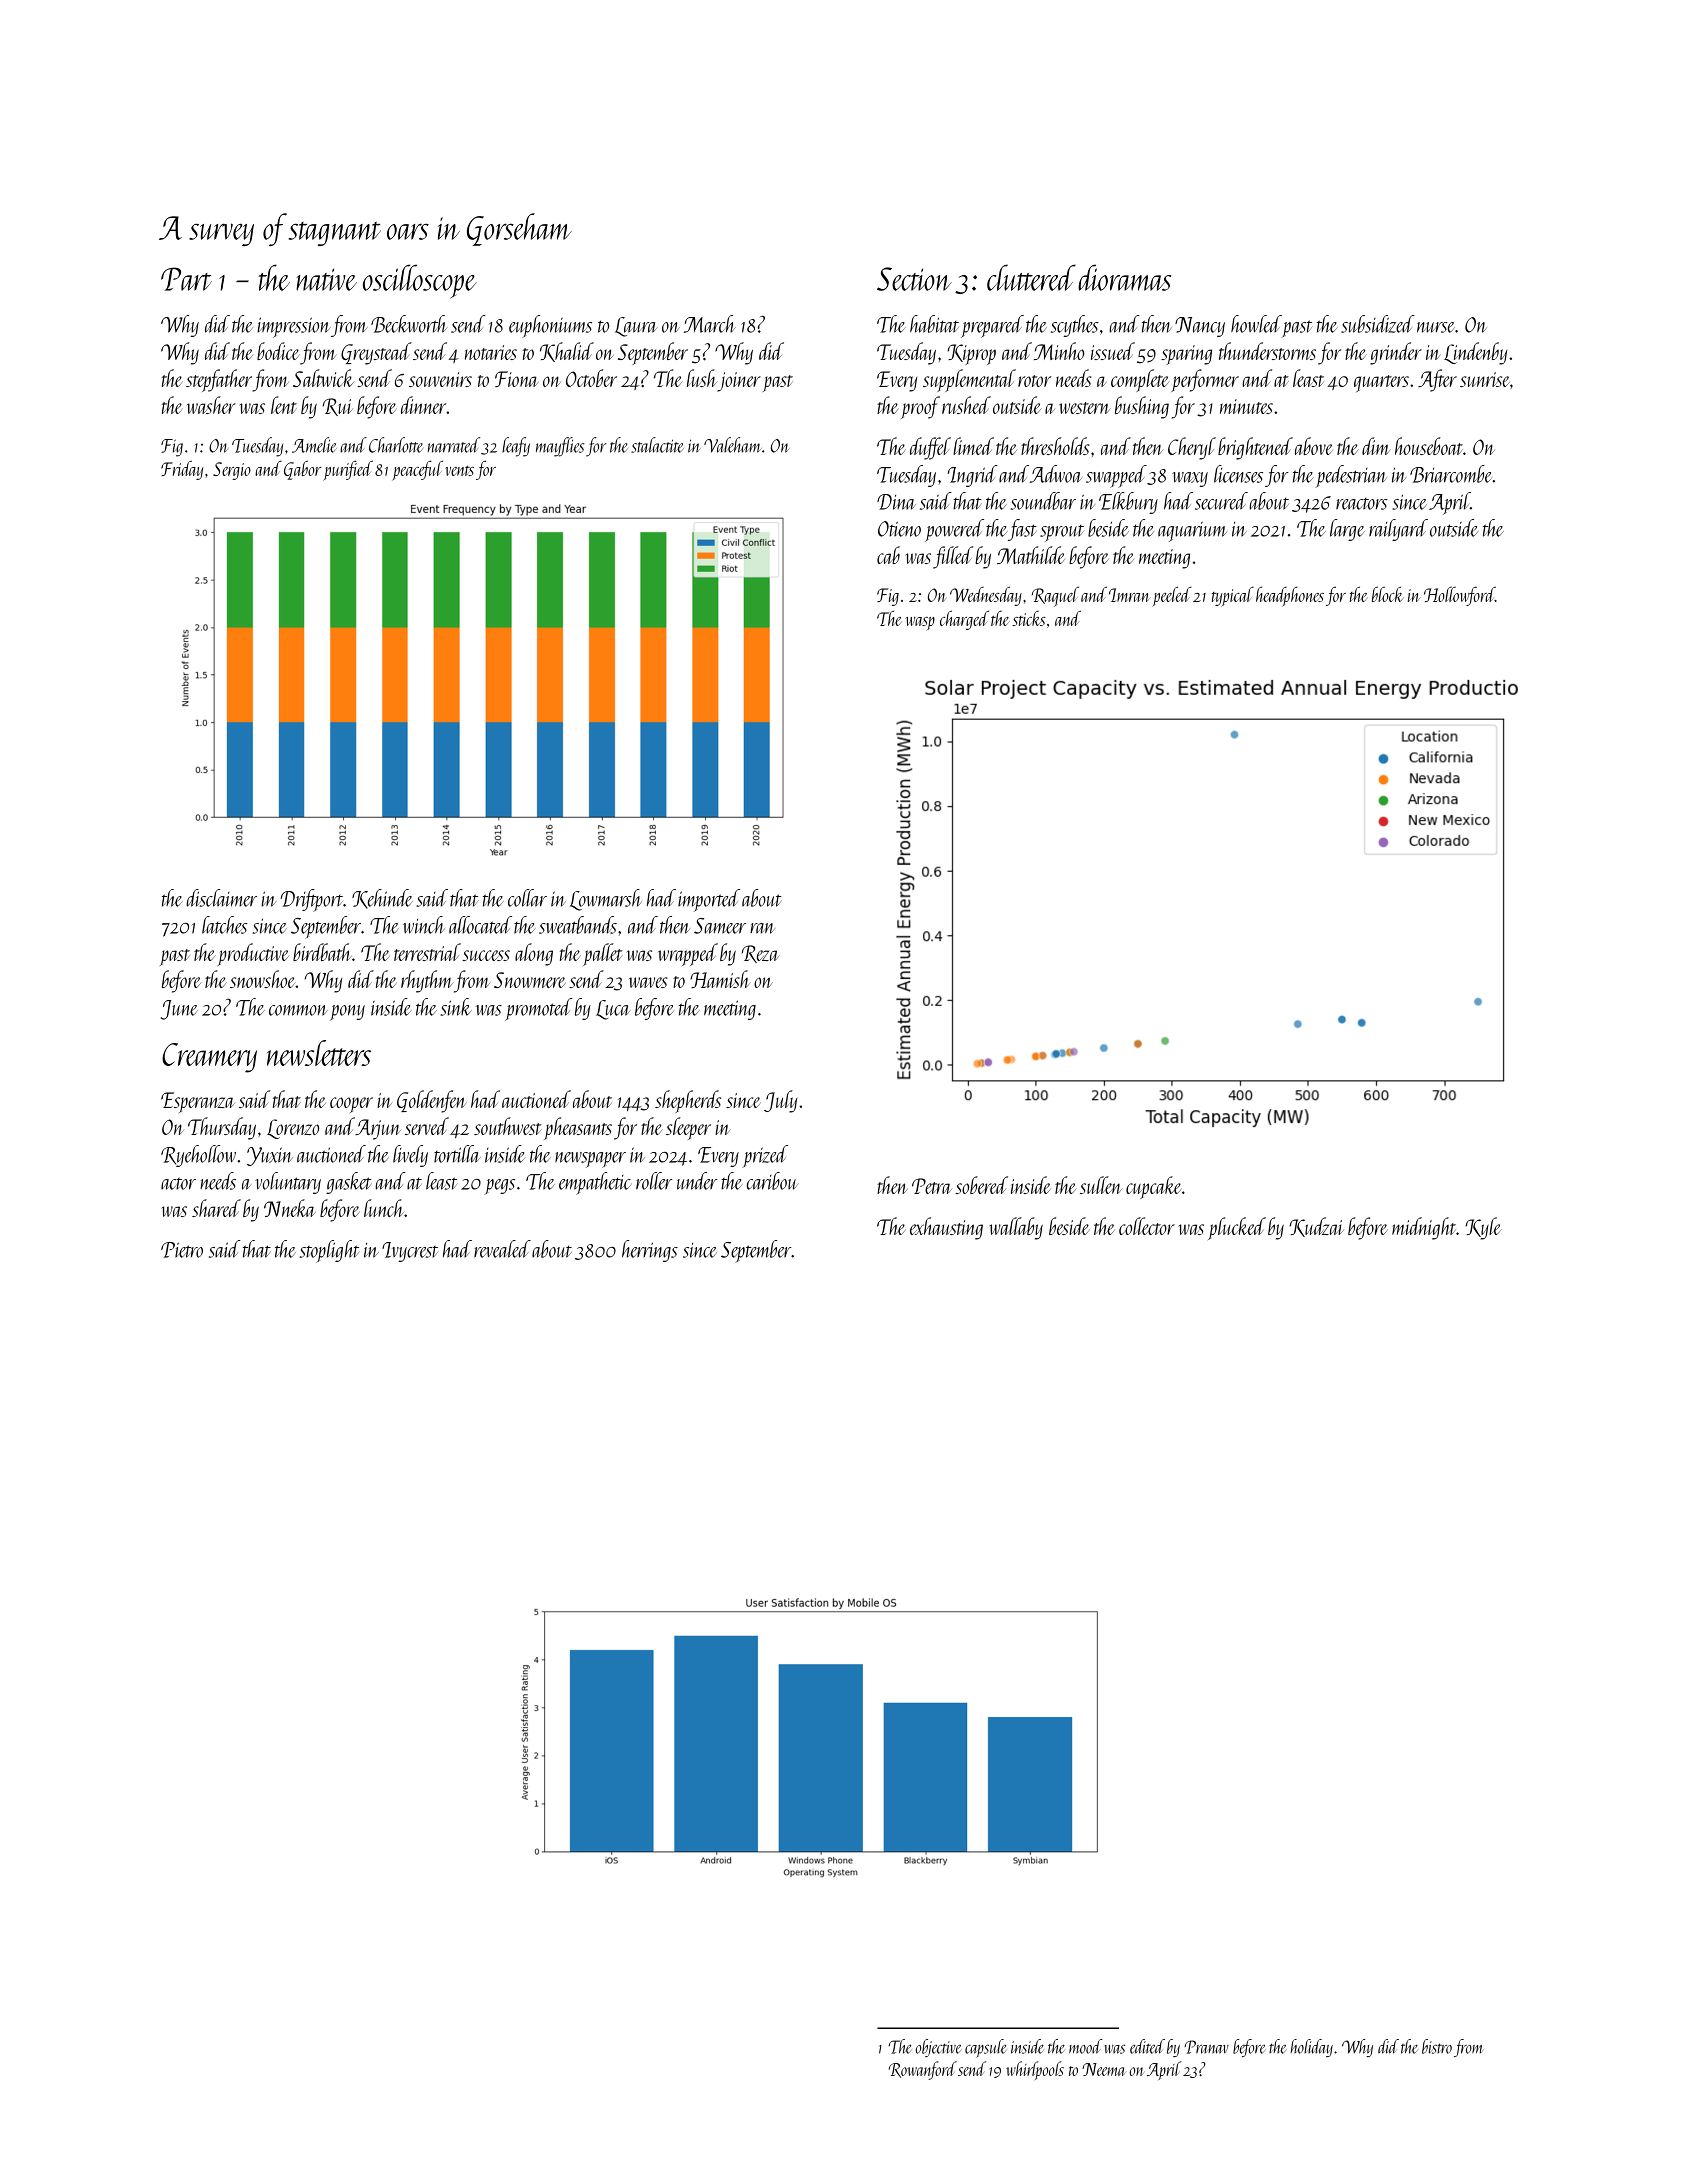 The height and width of the screenshot is (2178, 1683). I want to click on herrings, so click(650, 1251).
